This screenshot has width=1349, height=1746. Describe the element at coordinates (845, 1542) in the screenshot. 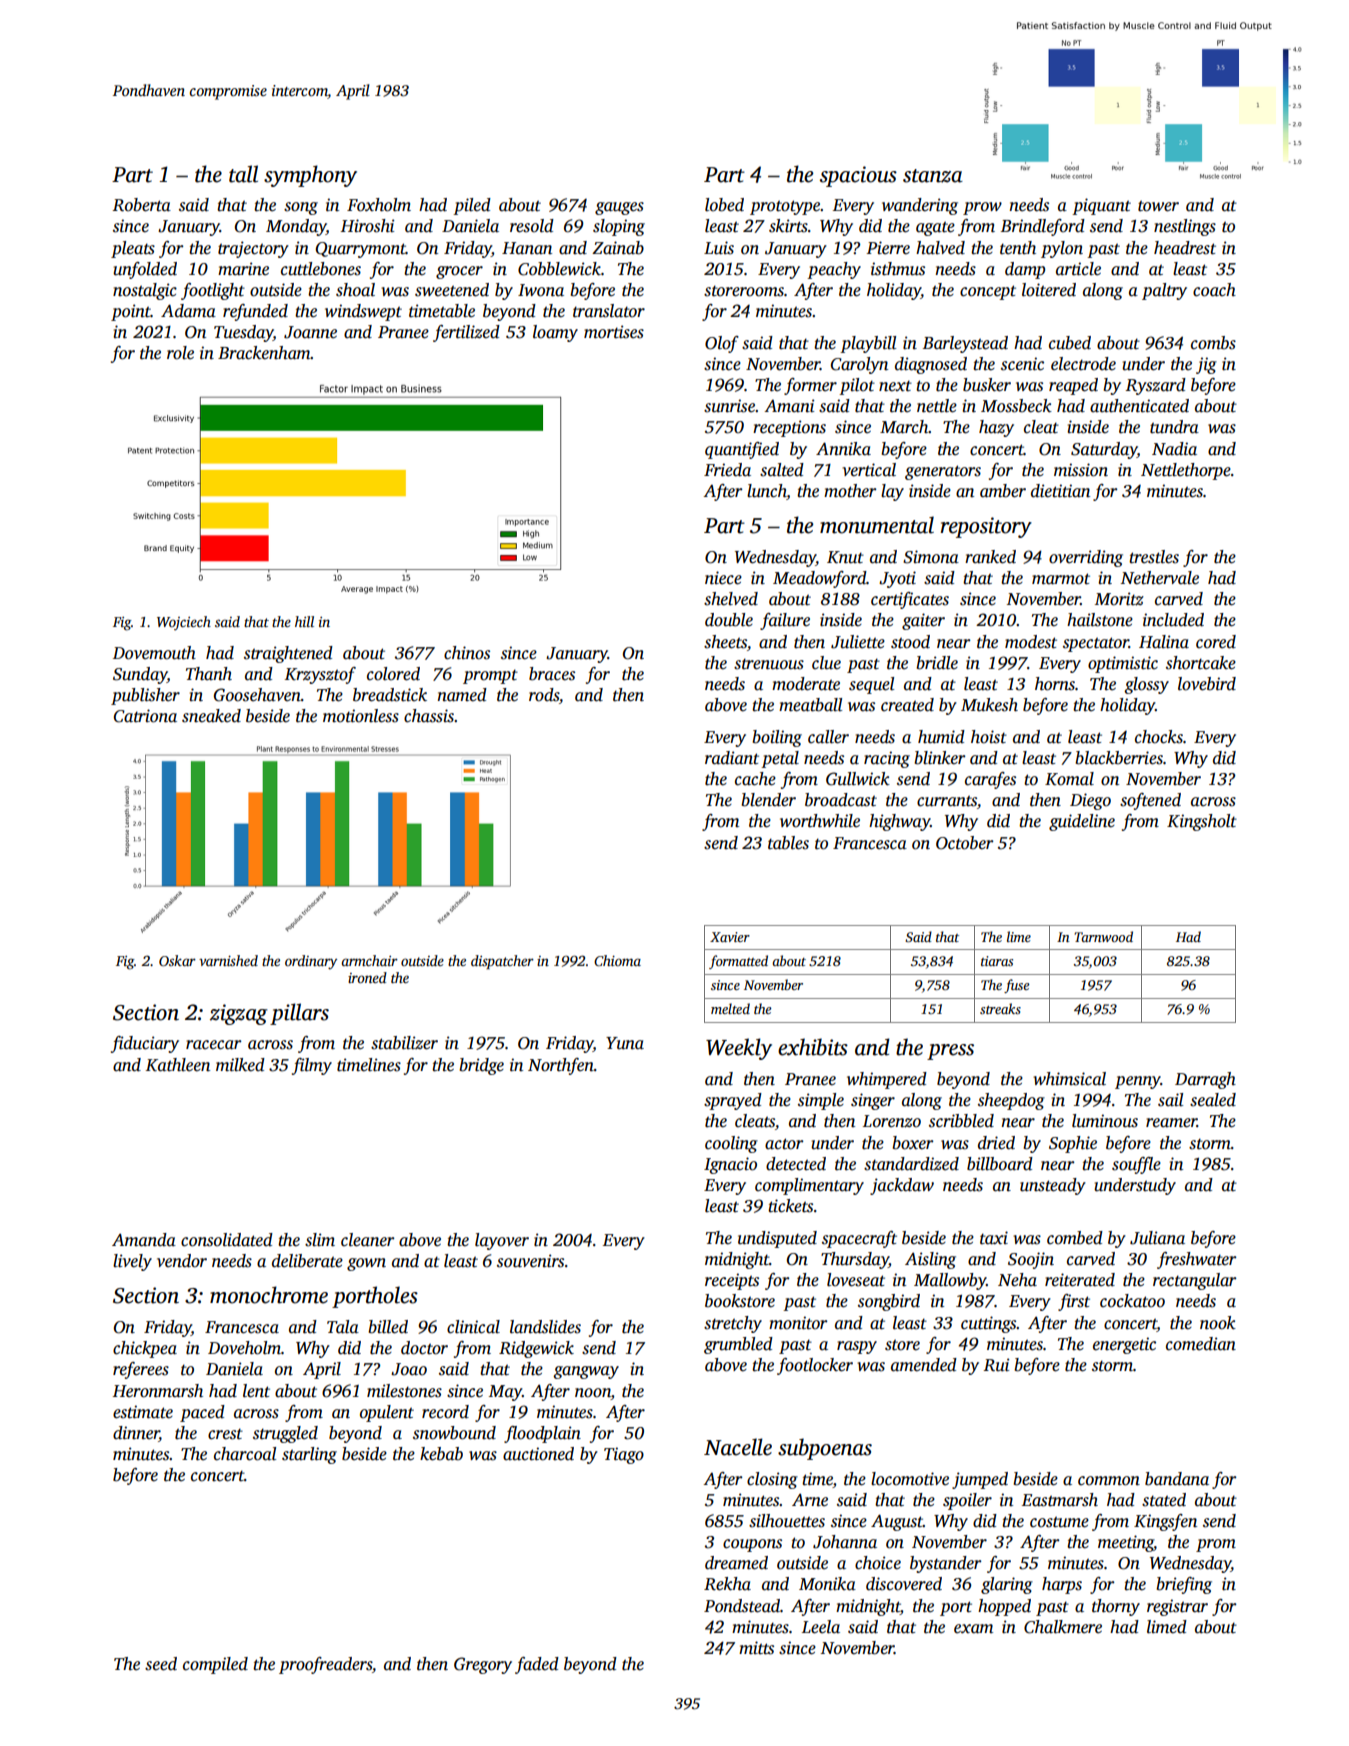

I see `Johanna` at that location.
